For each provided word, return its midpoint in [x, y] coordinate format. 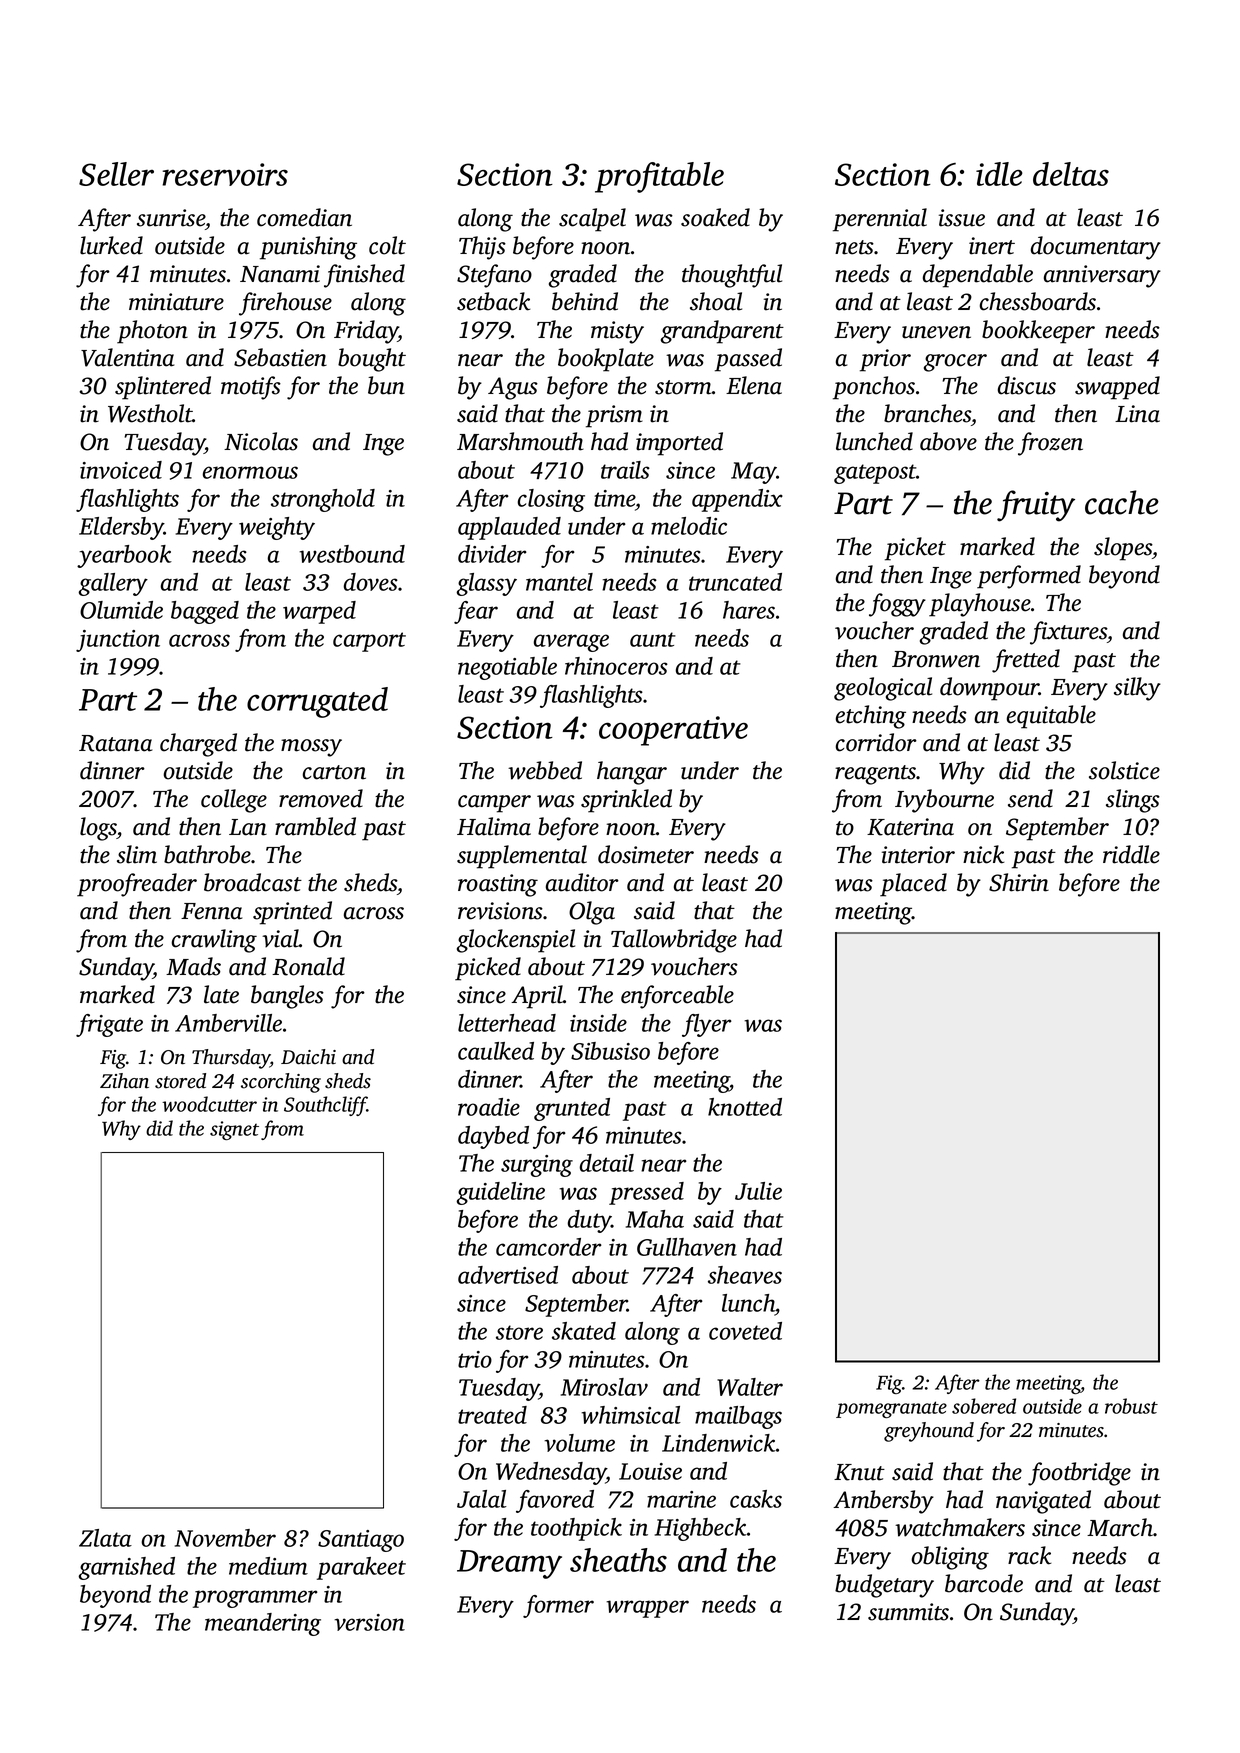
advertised [508, 1275]
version [369, 1622]
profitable [659, 177]
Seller [116, 174]
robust [1131, 1406]
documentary [1096, 248]
